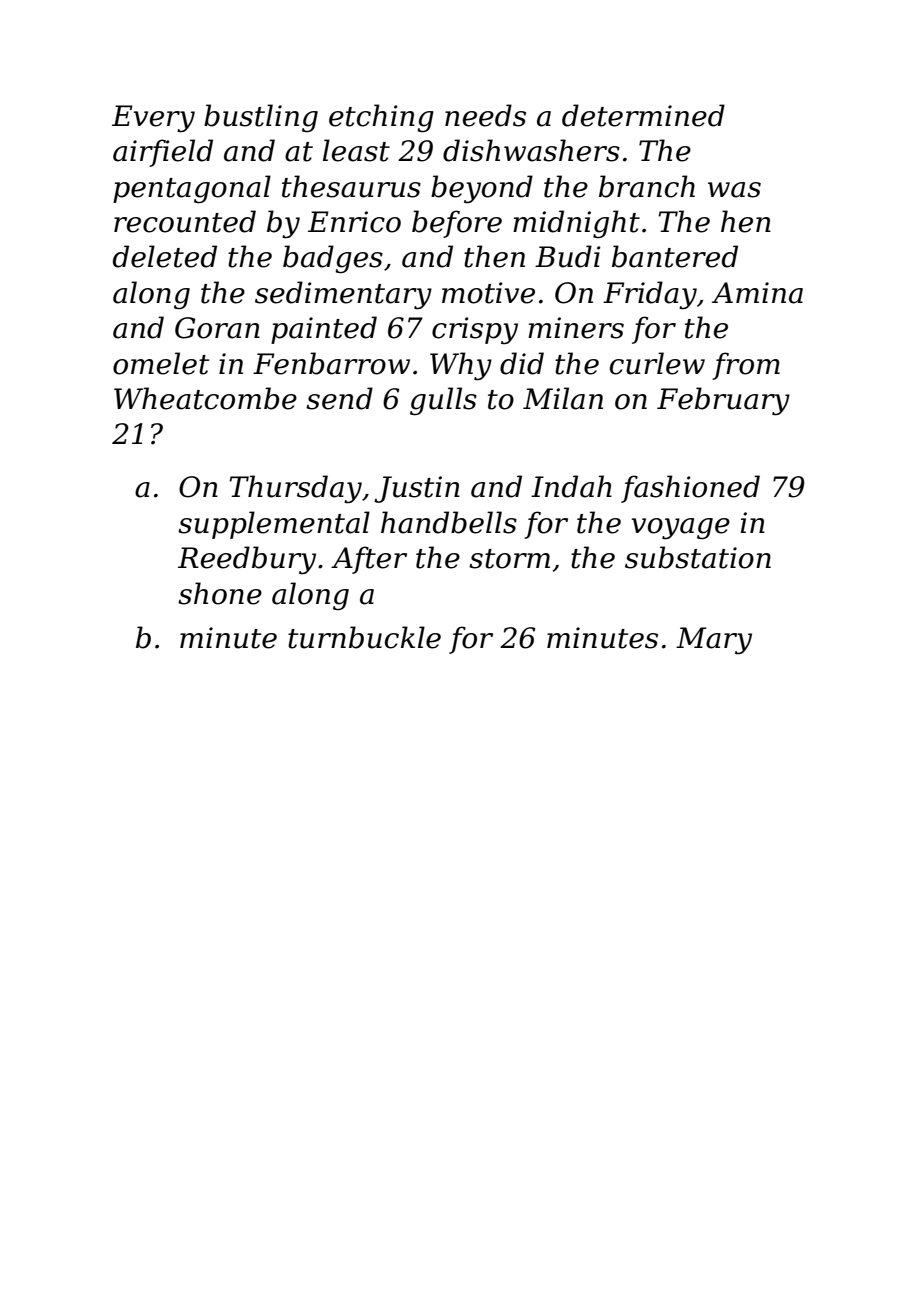 The image size is (924, 1311). I want to click on bantered, so click(675, 256).
